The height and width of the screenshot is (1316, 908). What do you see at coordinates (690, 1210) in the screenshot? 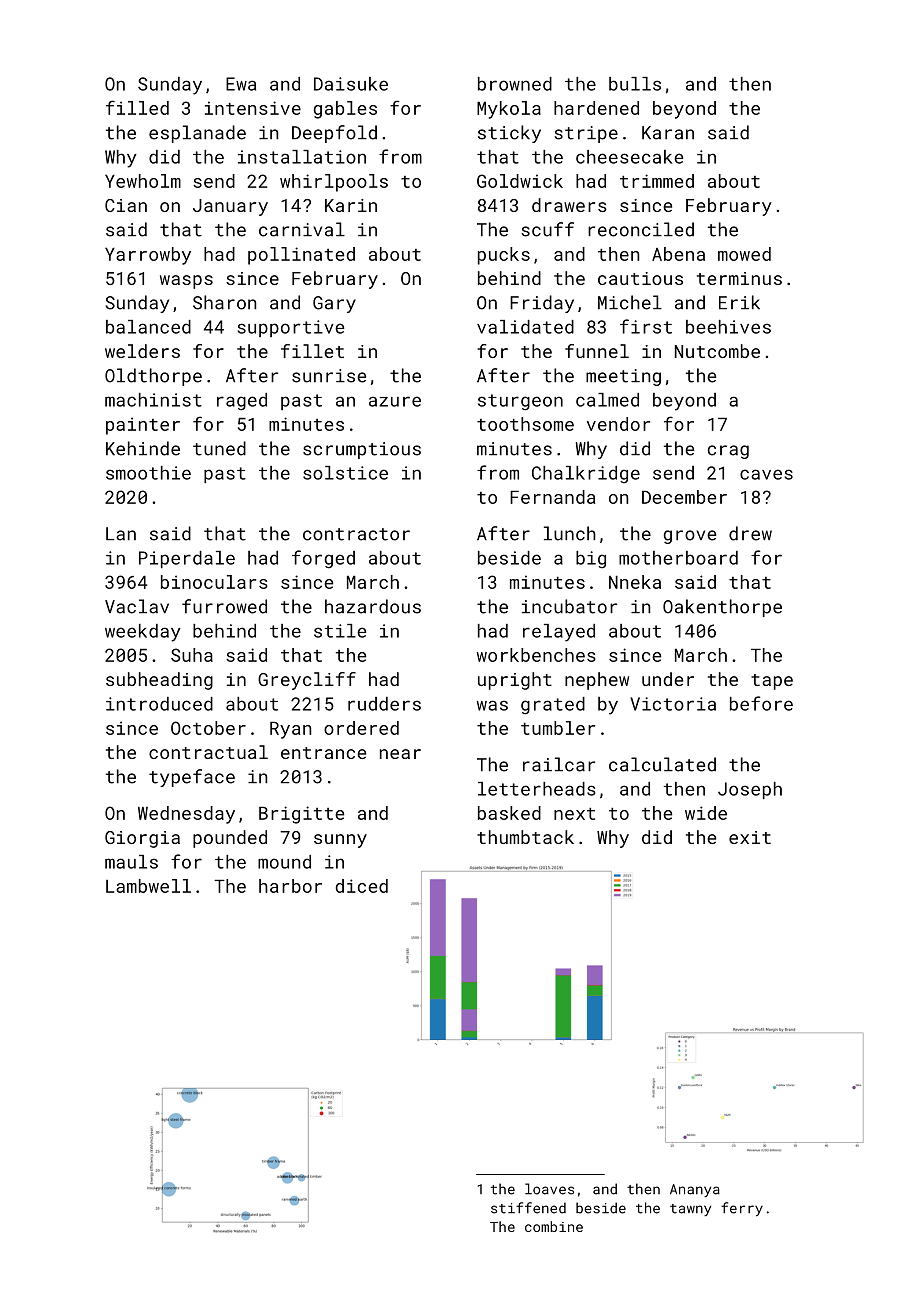
I see `tawny` at bounding box center [690, 1210].
